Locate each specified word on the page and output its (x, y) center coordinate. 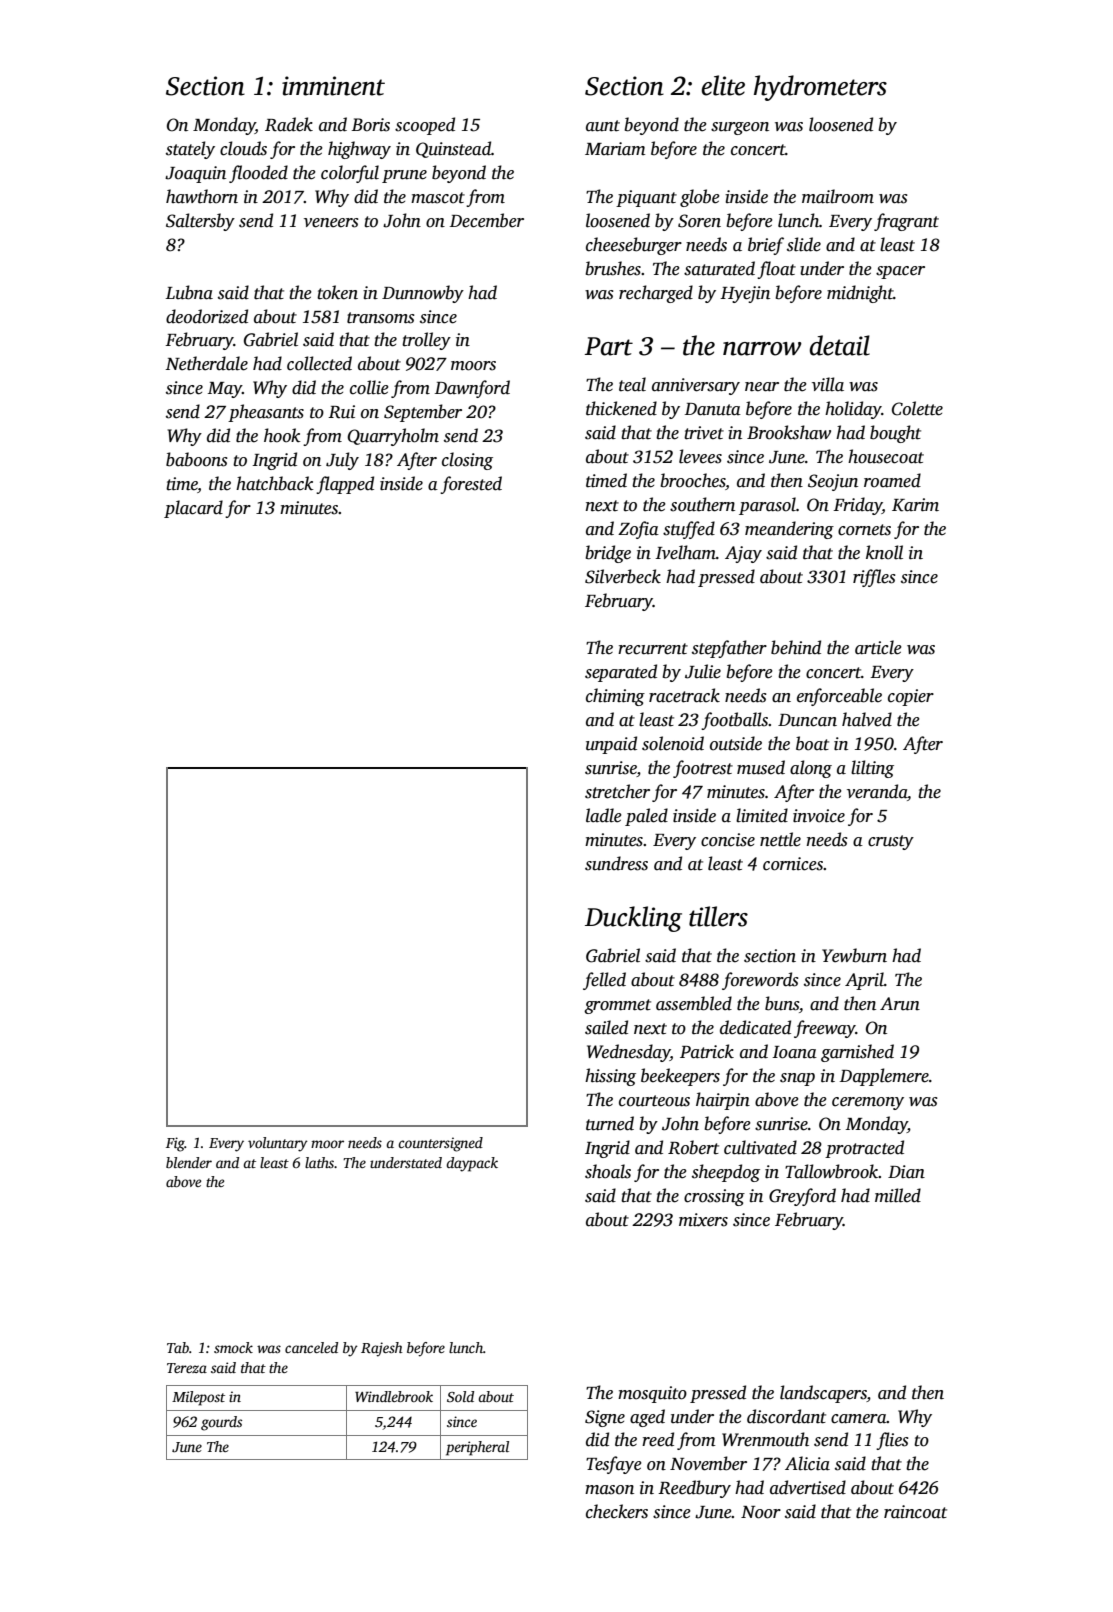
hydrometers (820, 88)
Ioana (794, 1052)
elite (723, 85)
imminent (333, 86)
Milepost (198, 1398)
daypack (472, 1164)
